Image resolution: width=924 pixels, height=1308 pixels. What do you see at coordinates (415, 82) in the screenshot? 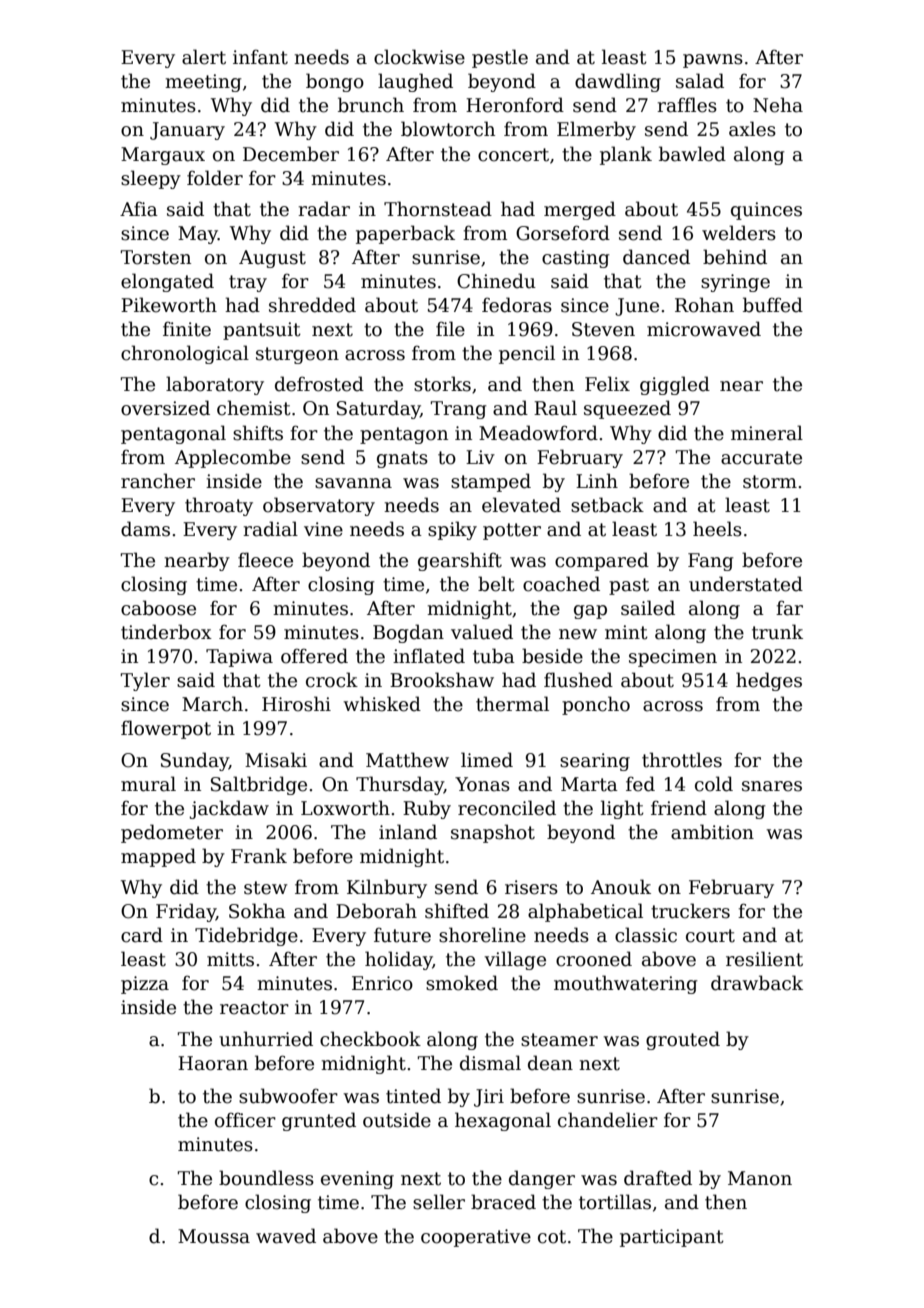
I see `laughed` at bounding box center [415, 82].
